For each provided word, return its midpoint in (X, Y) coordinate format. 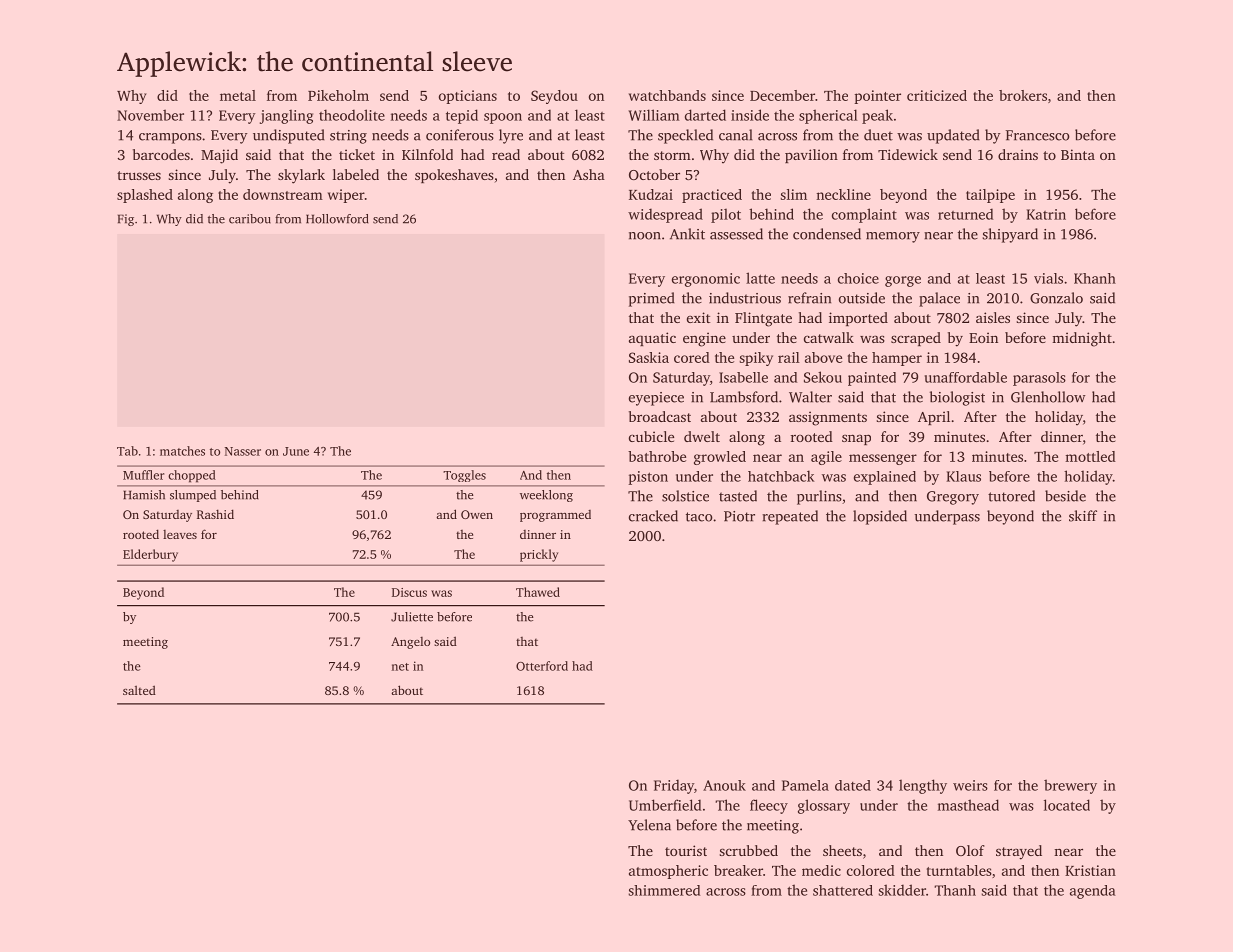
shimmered (664, 890)
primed (652, 299)
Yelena (649, 825)
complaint (864, 215)
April (934, 418)
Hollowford (337, 219)
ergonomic (706, 280)
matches (182, 451)
